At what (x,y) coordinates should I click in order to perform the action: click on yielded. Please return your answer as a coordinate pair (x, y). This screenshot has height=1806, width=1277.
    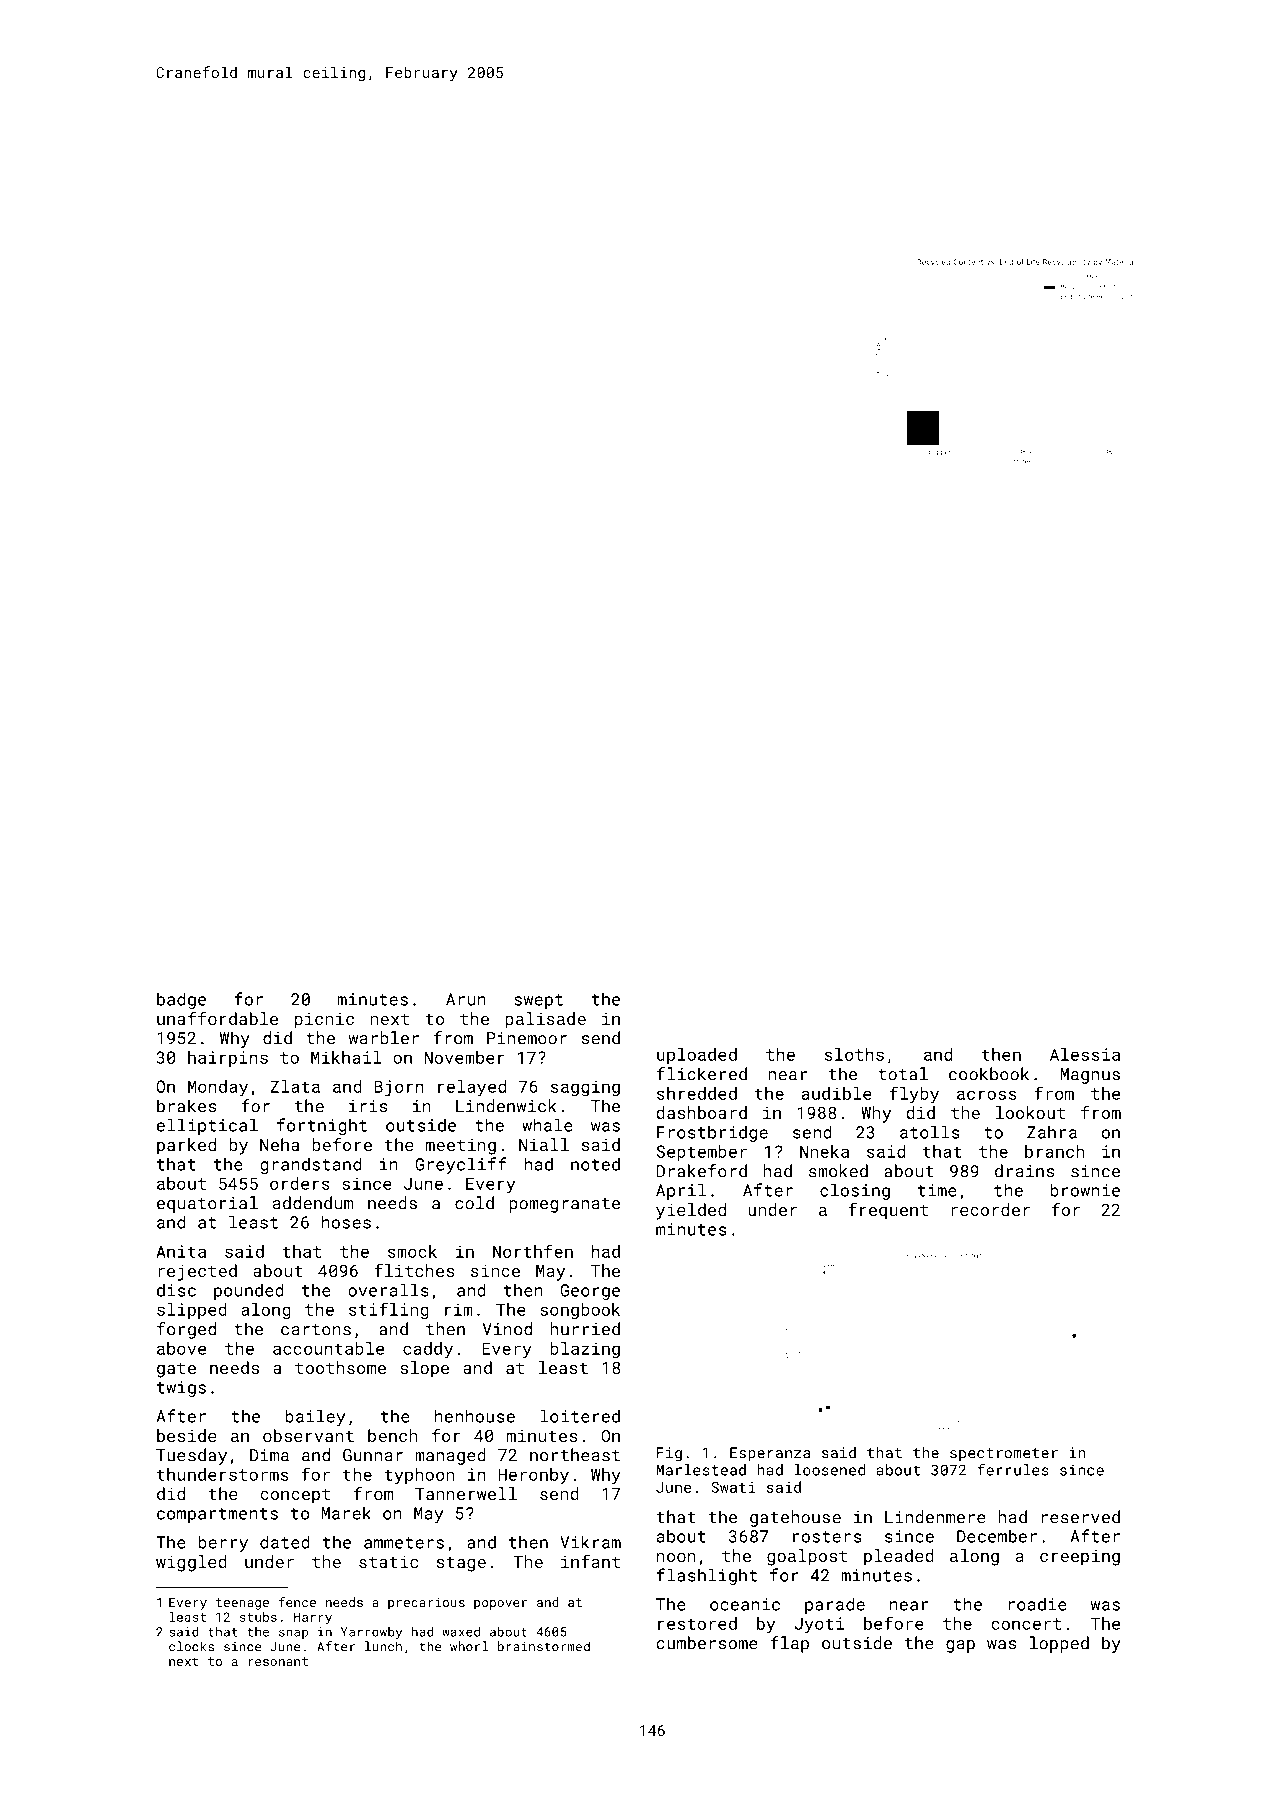
    Looking at the image, I should click on (691, 1211).
